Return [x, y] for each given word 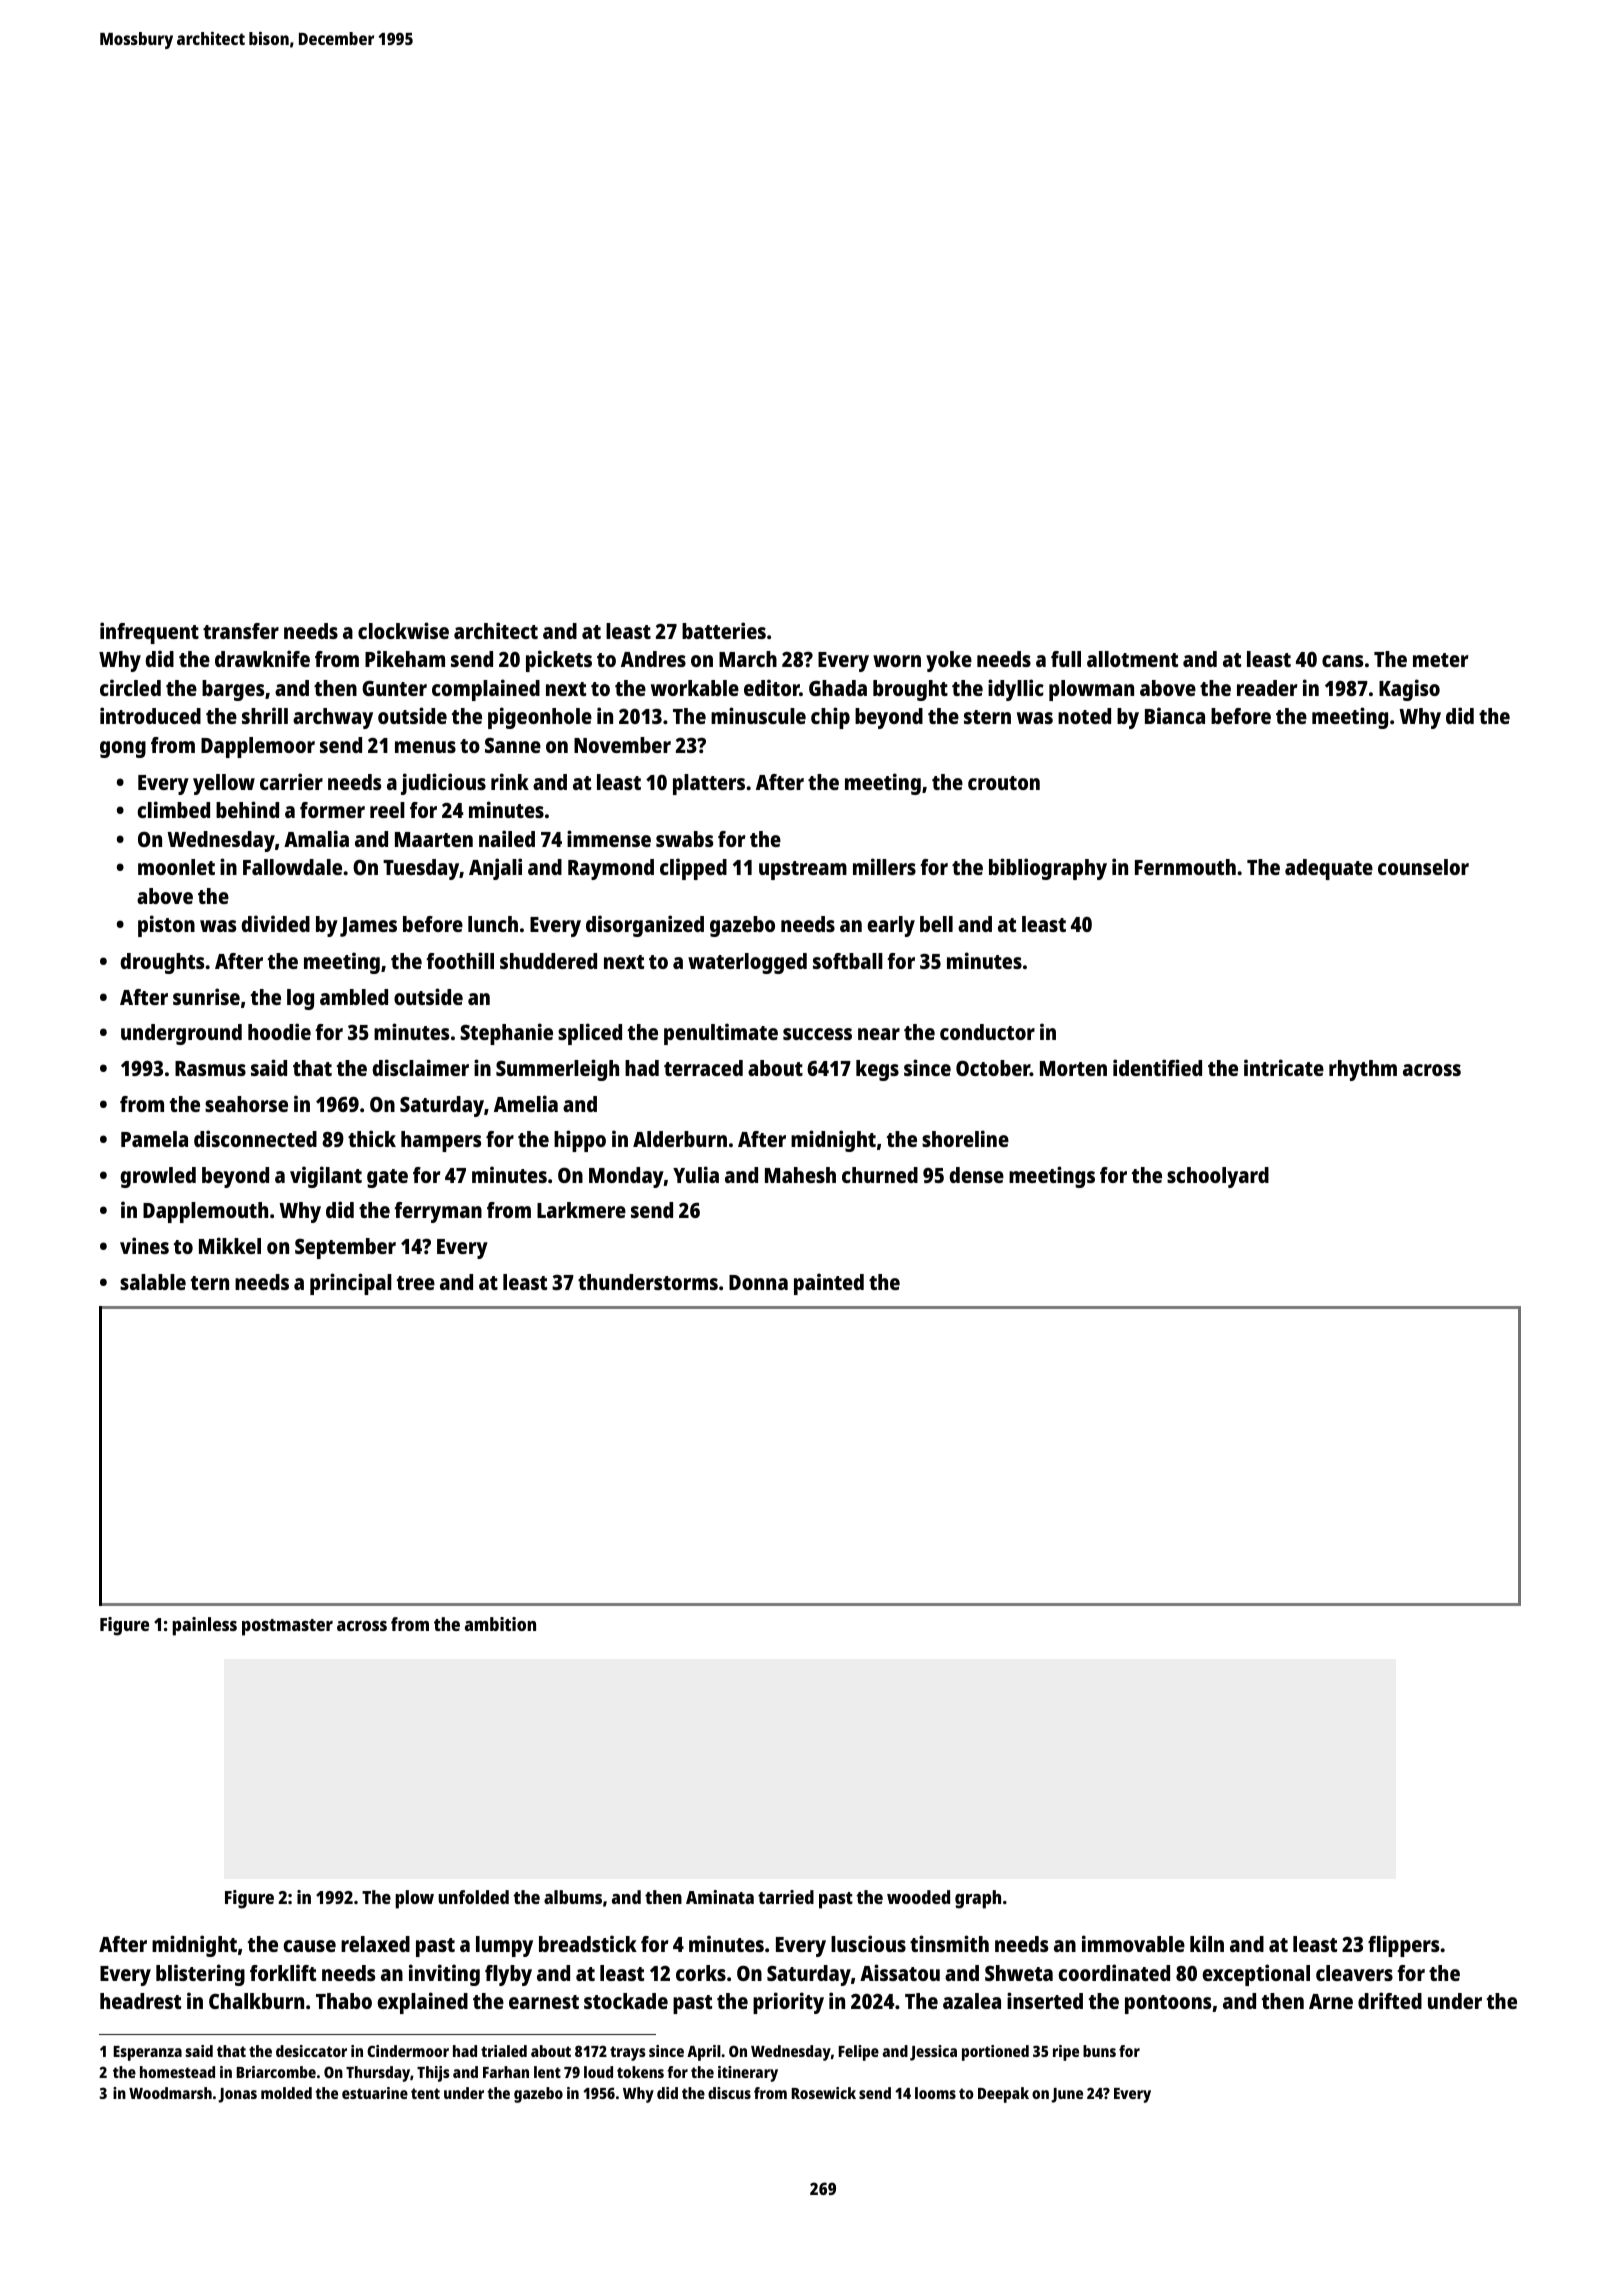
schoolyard [1218, 1177]
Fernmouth [1185, 867]
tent [425, 2093]
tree [416, 1283]
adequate [1329, 869]
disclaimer [420, 1067]
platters [709, 784]
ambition [500, 1624]
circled [130, 687]
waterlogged [747, 963]
